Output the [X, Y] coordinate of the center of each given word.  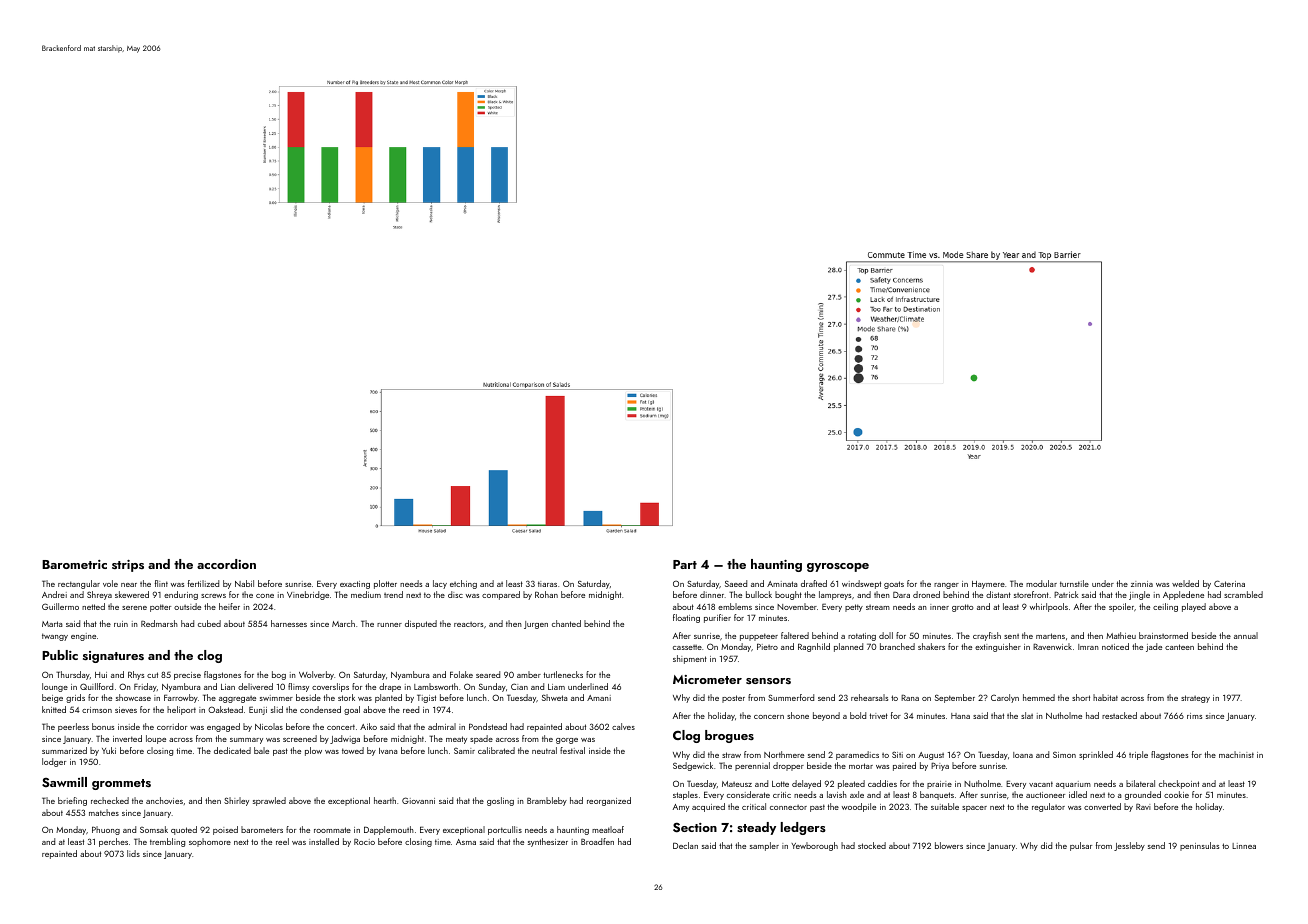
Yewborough [814, 846]
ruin [121, 624]
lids [133, 853]
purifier [717, 618]
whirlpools [1049, 607]
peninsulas [1199, 846]
